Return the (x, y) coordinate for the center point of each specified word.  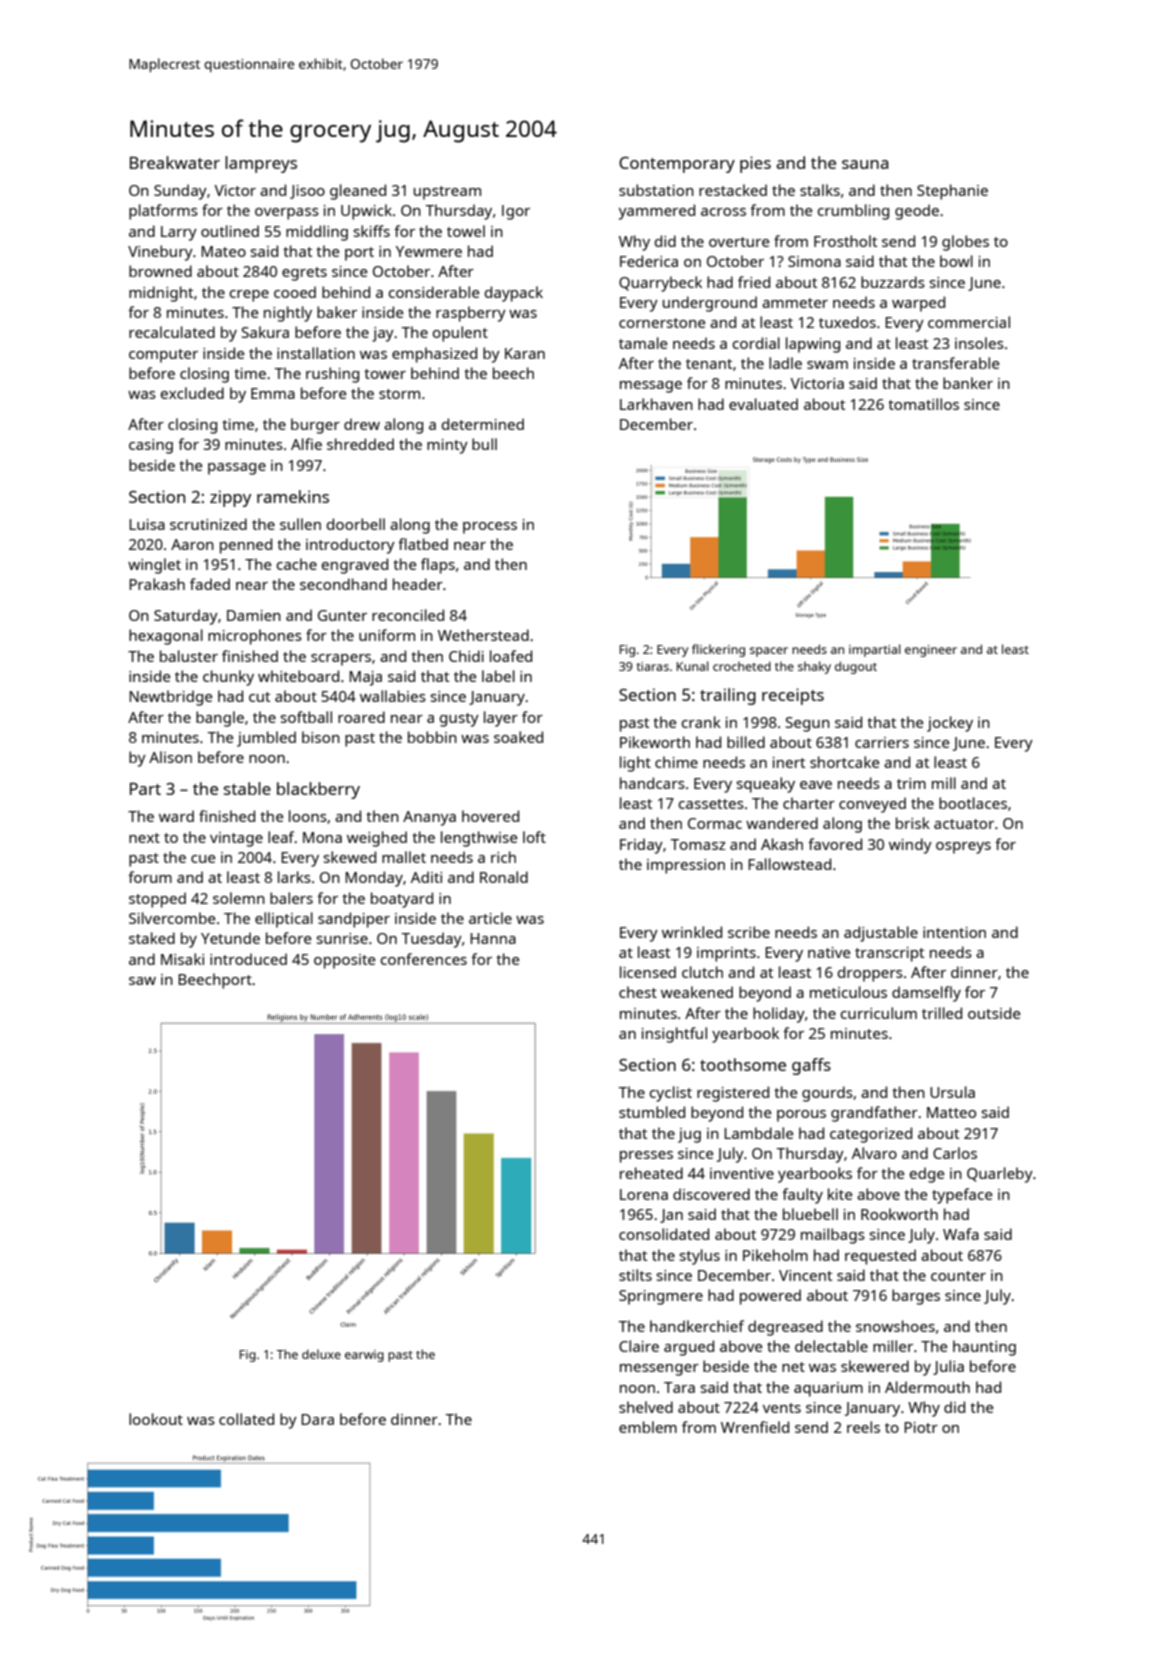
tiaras (652, 666)
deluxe (321, 1354)
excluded (192, 393)
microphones (255, 637)
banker (968, 383)
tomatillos (923, 404)
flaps (438, 566)
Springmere (661, 1297)
